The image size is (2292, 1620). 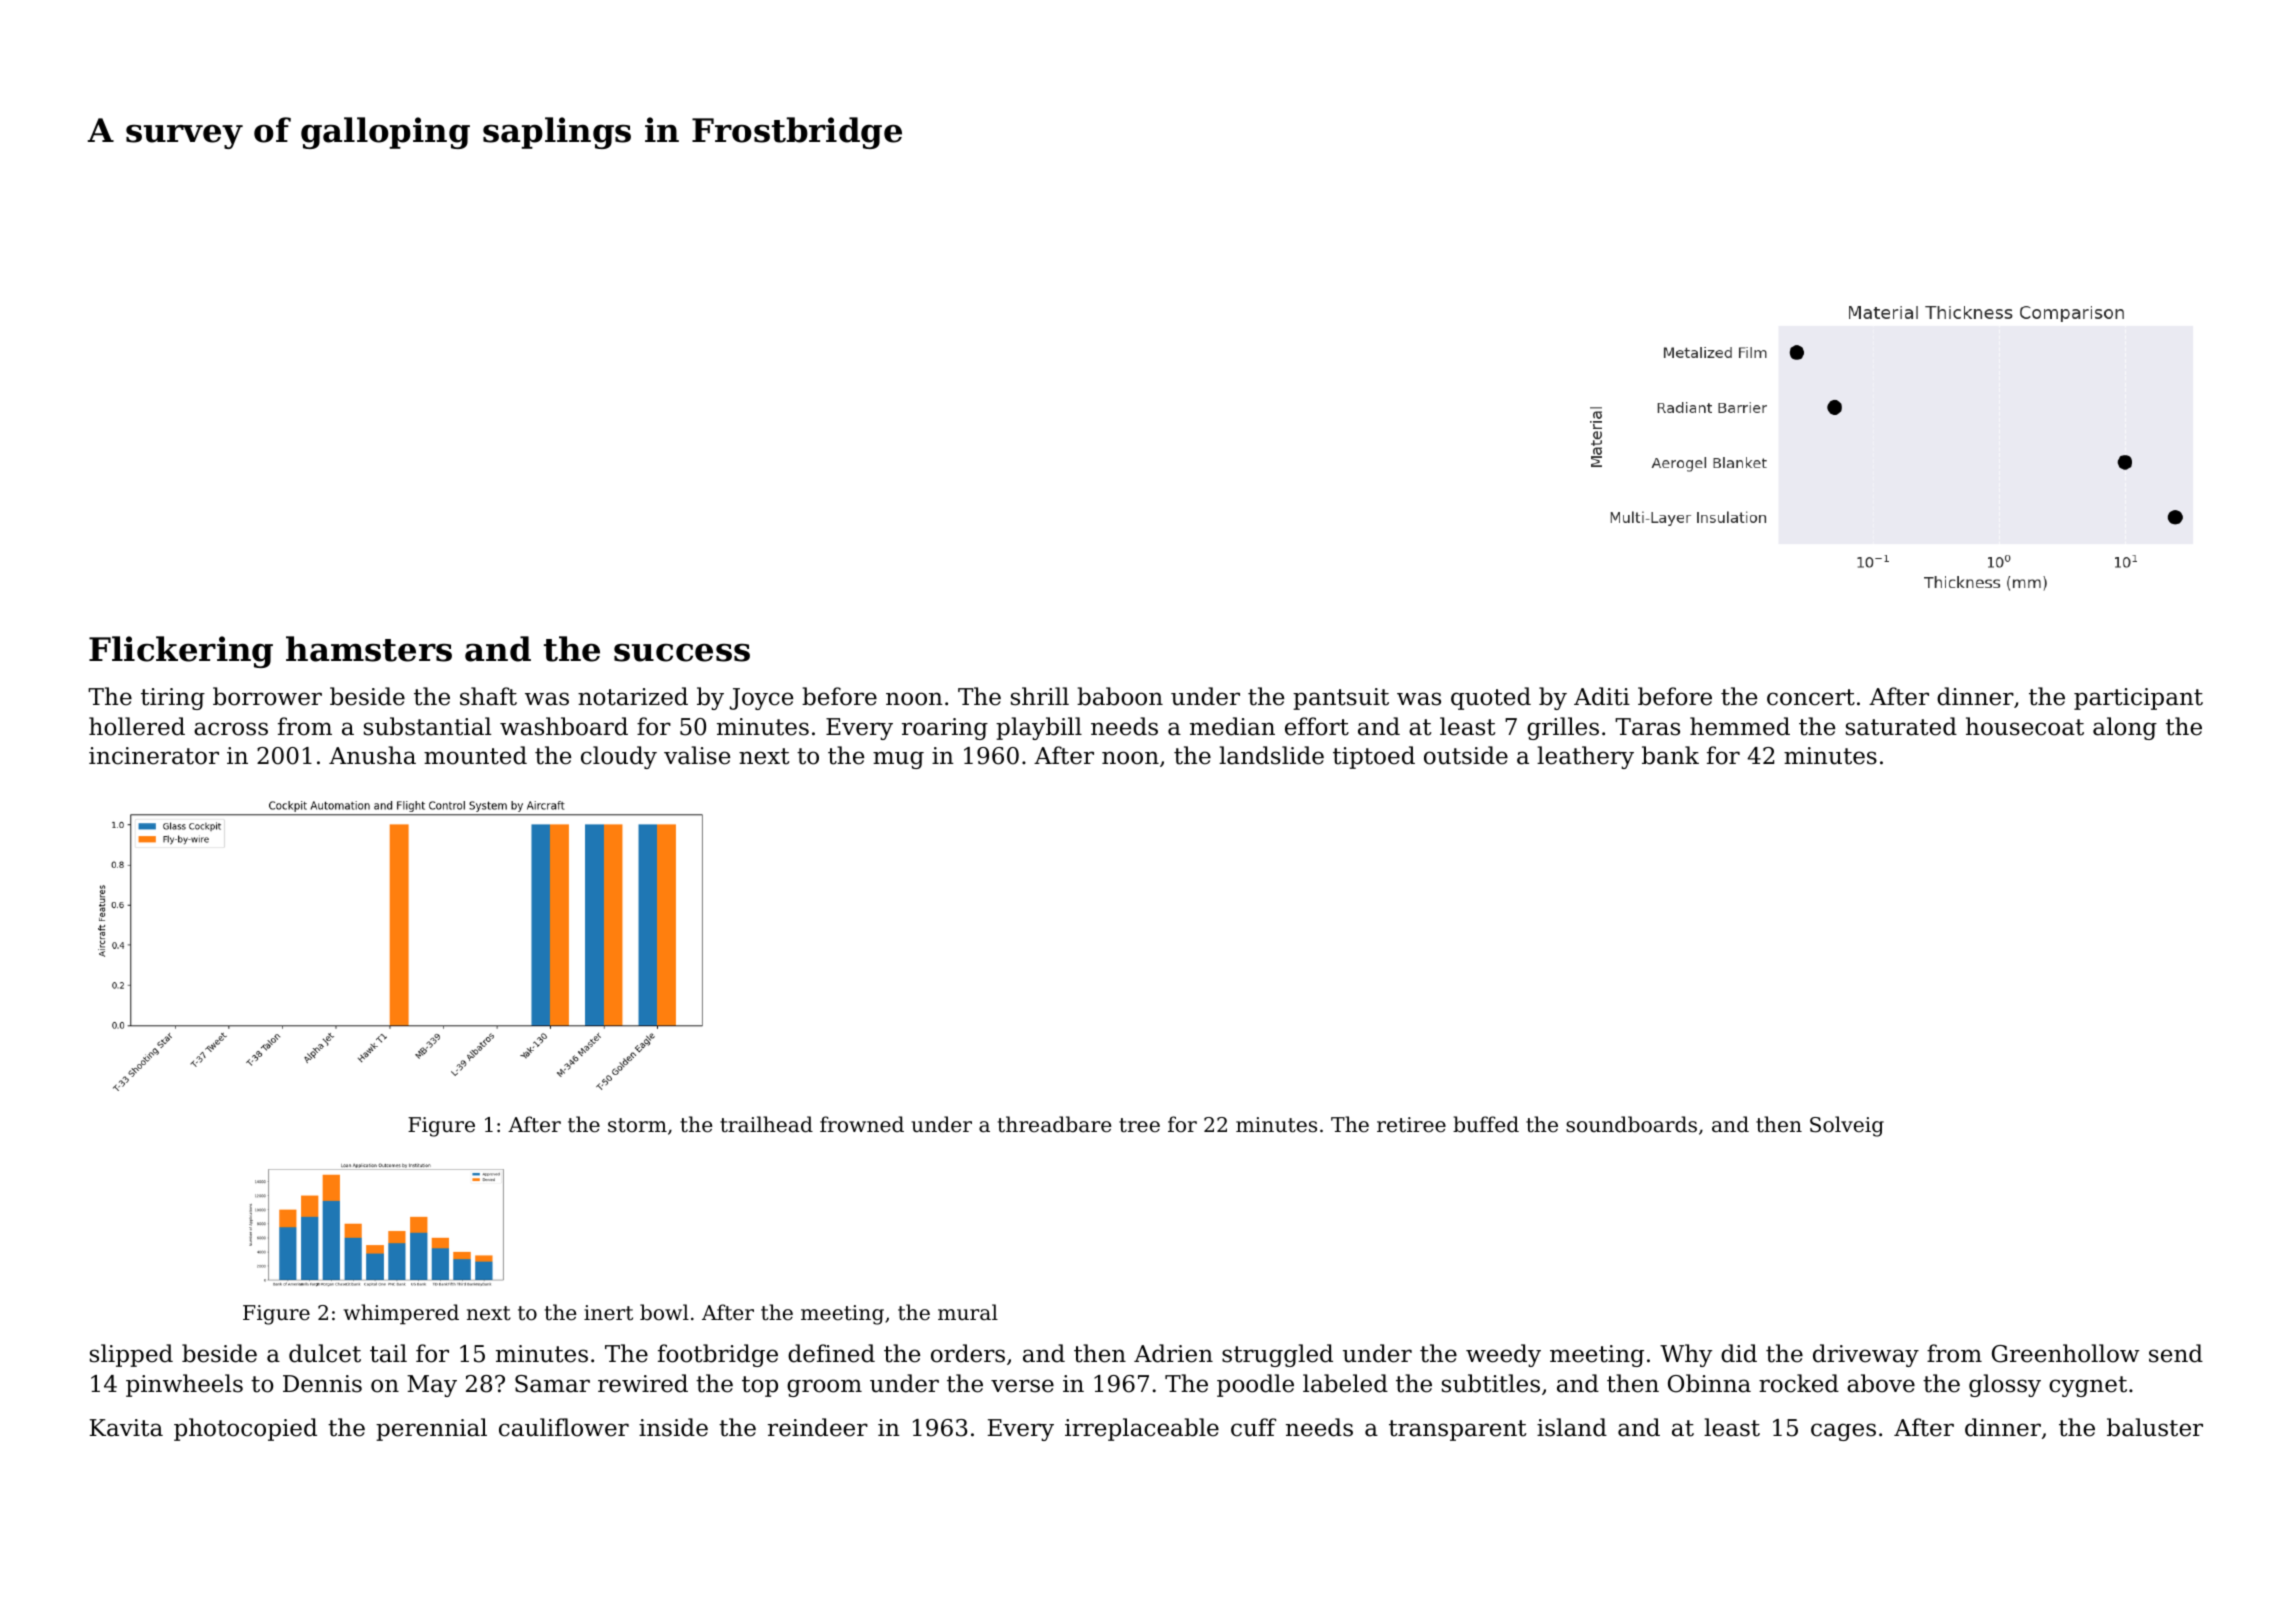 I want to click on Anusha, so click(x=372, y=755).
